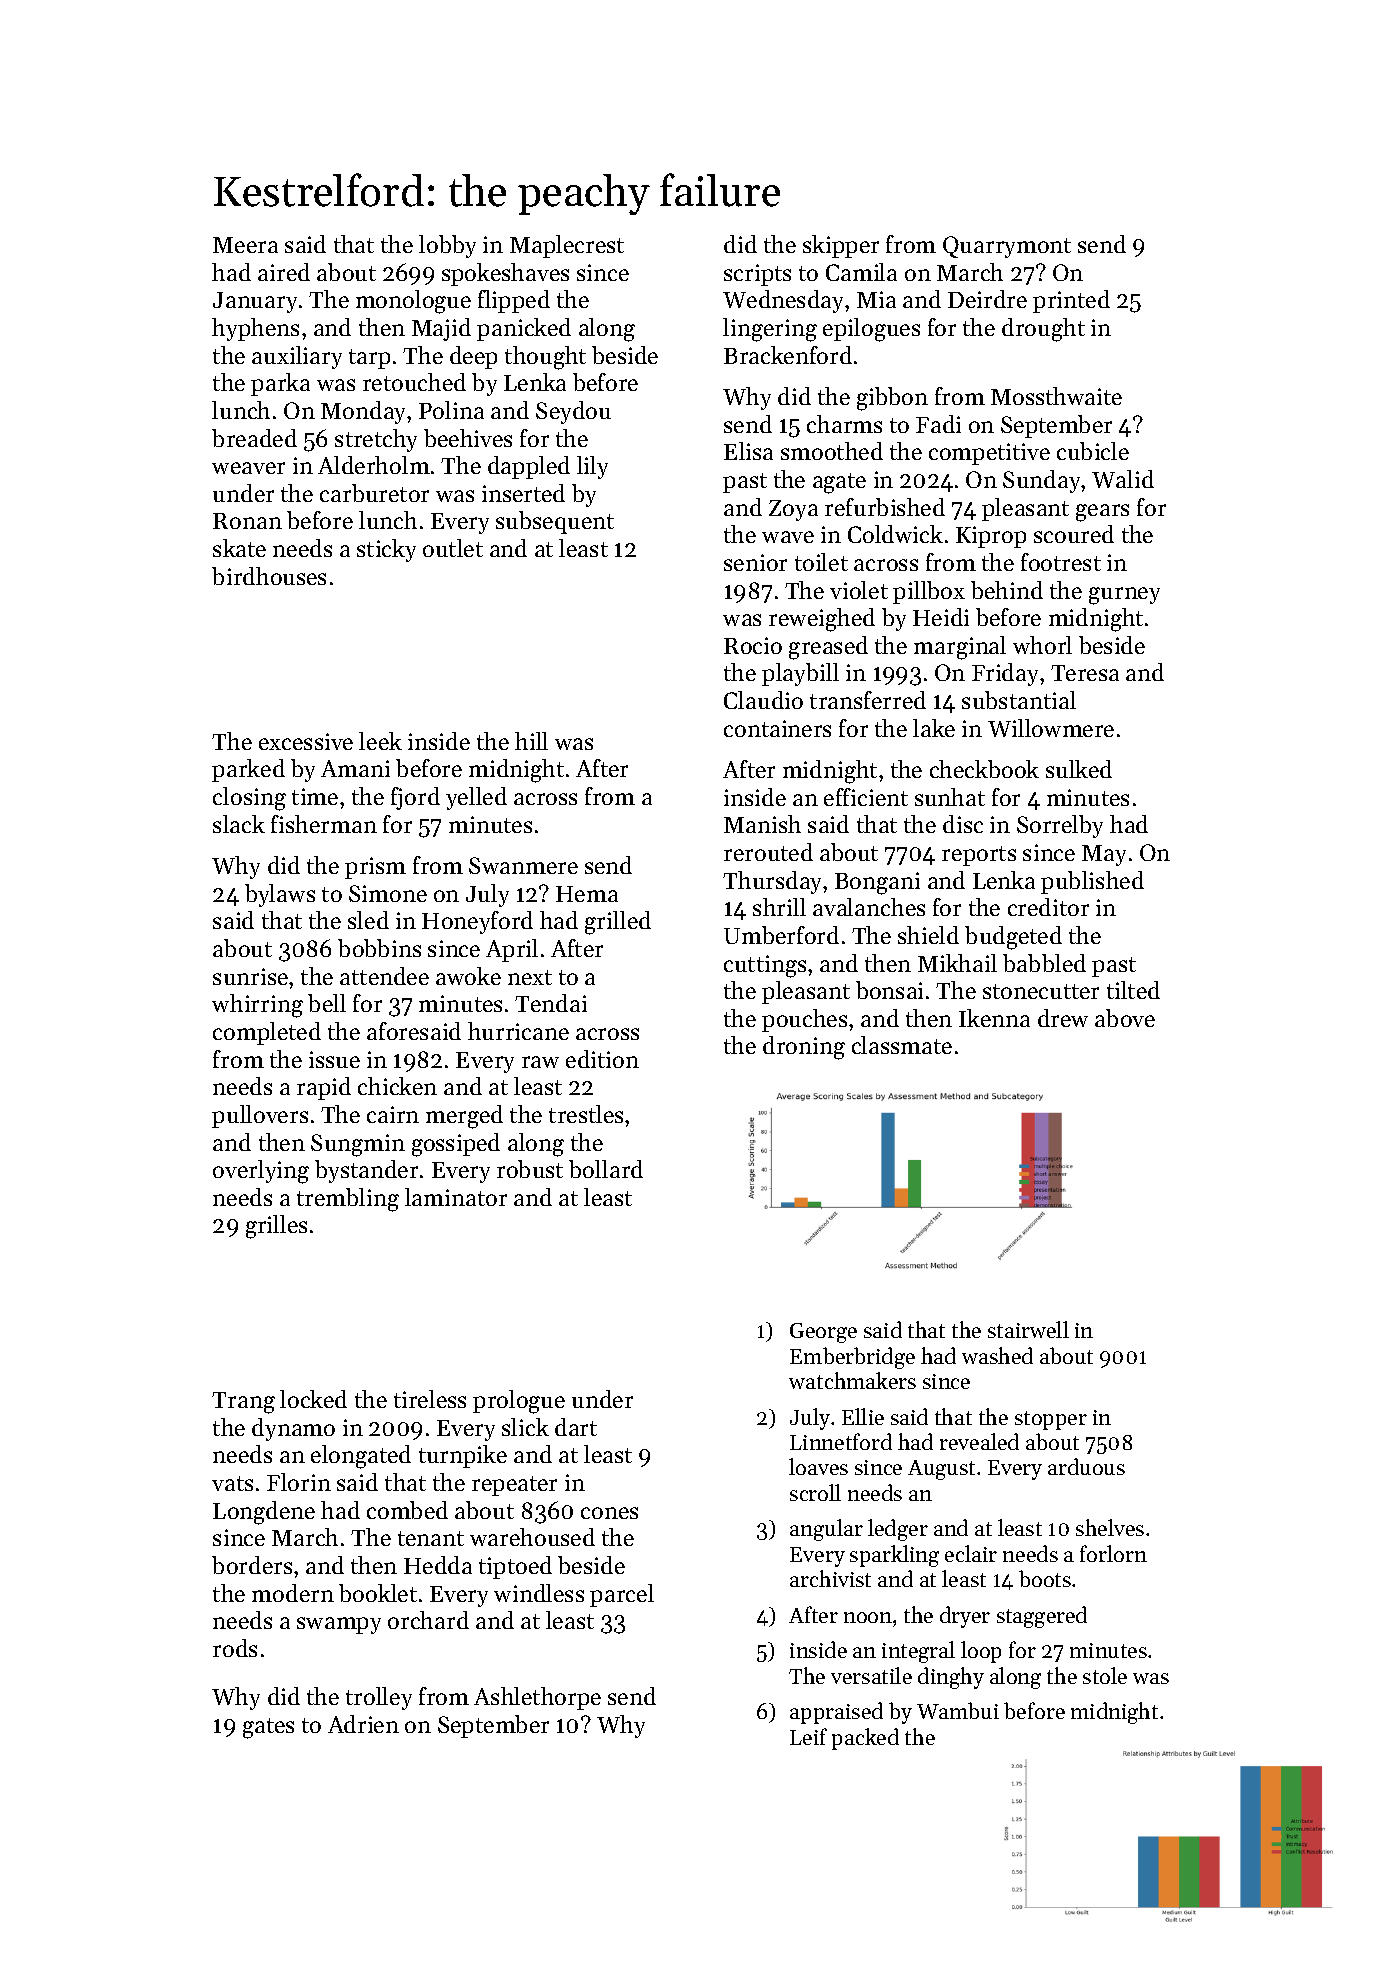 The width and height of the document is (1386, 1969). Describe the element at coordinates (476, 798) in the document. I see `yelled` at that location.
